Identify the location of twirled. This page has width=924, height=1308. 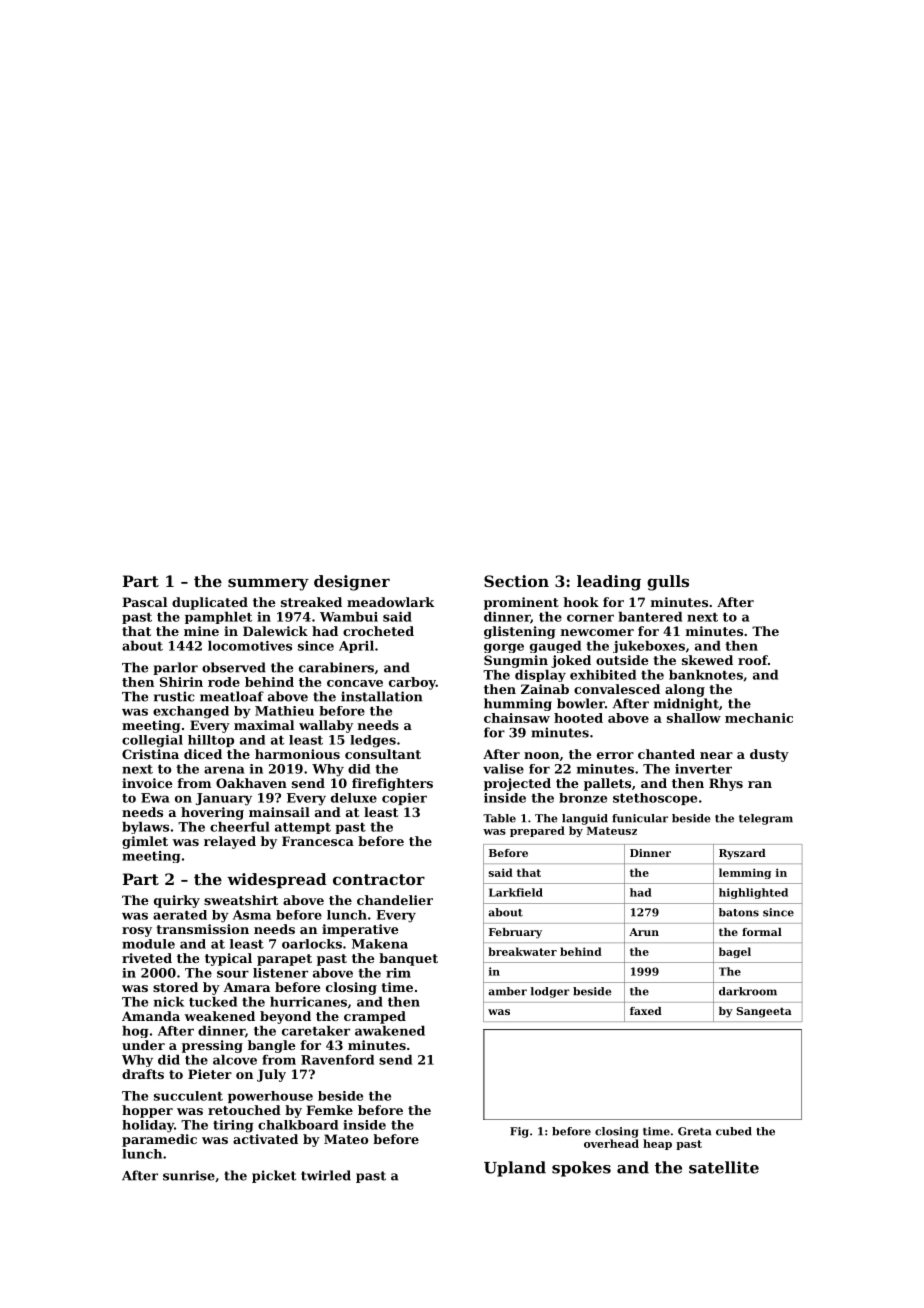
(326, 1175).
